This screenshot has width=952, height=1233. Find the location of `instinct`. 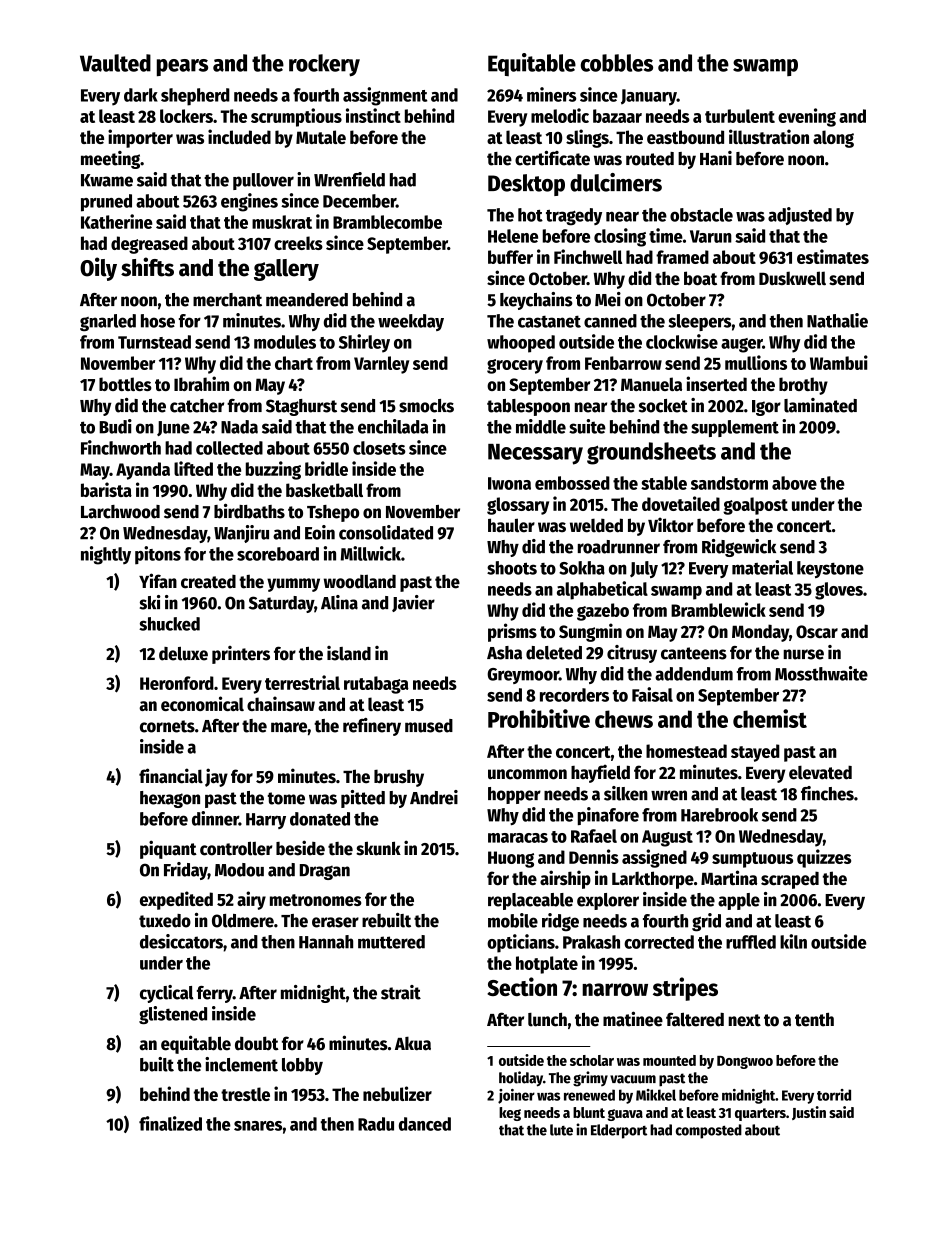

instinct is located at coordinates (373, 115).
